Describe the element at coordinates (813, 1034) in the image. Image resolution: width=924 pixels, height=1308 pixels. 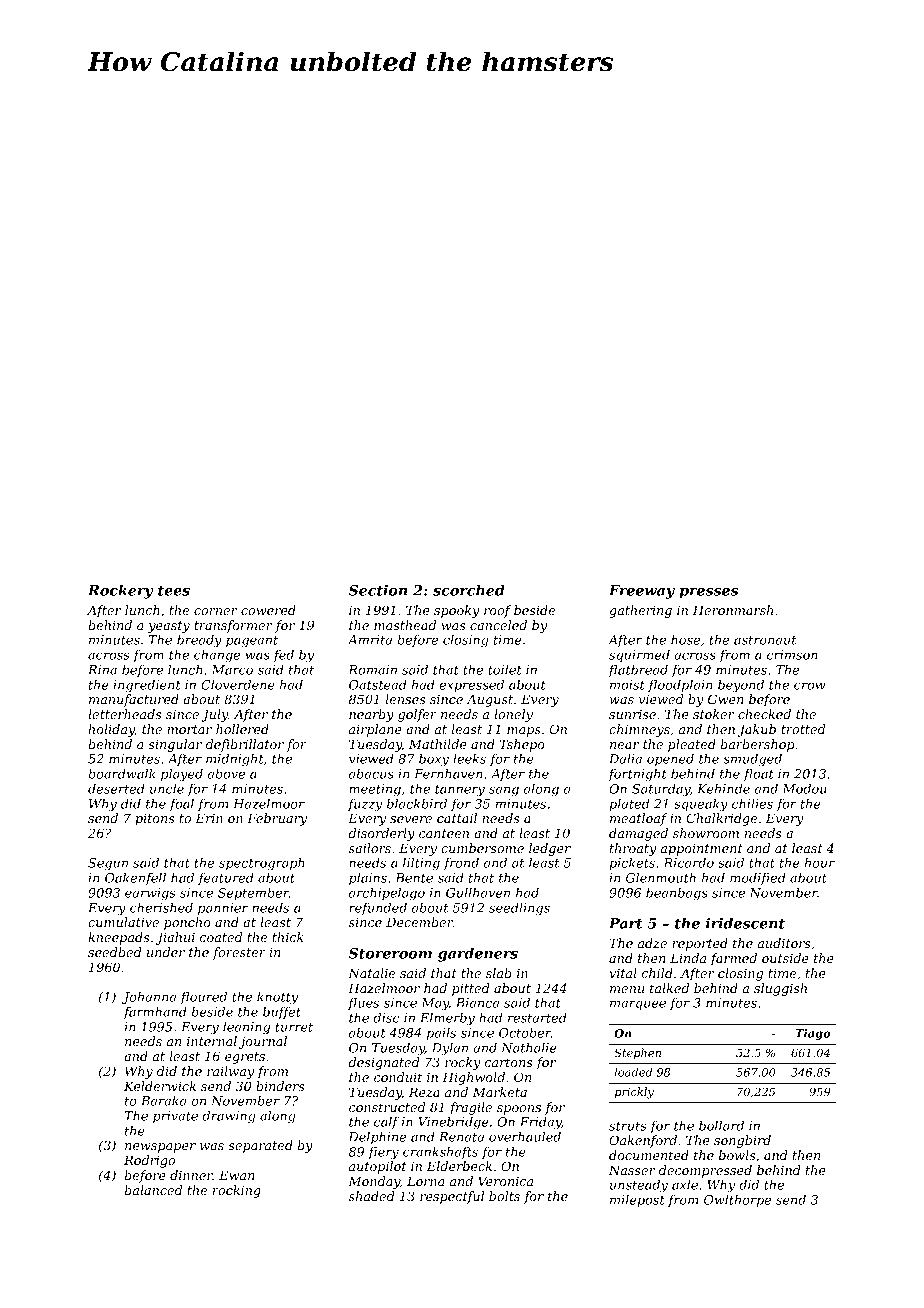
I see `Tiago` at that location.
